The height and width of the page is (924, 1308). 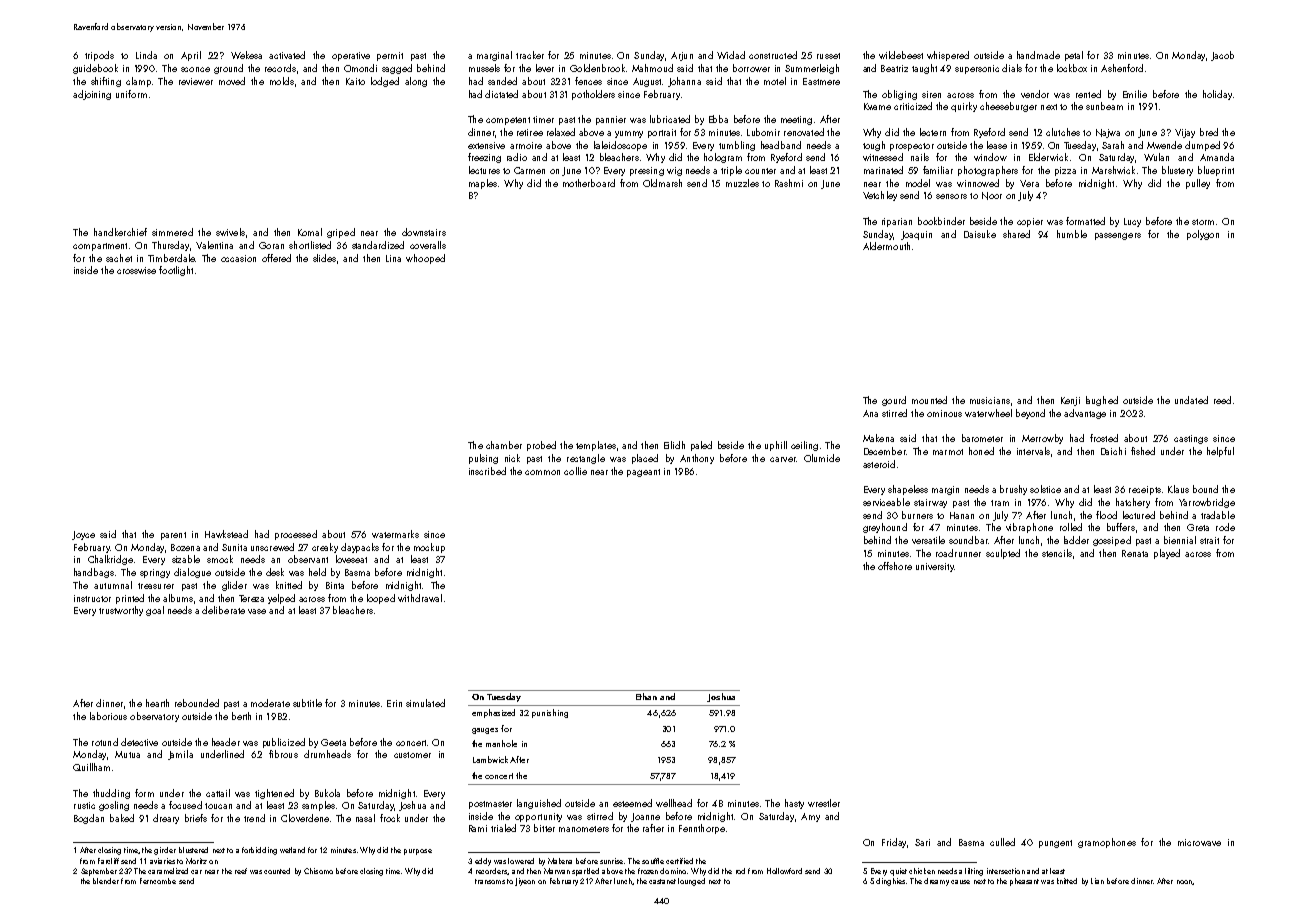 I want to click on parent, so click(x=173, y=536).
